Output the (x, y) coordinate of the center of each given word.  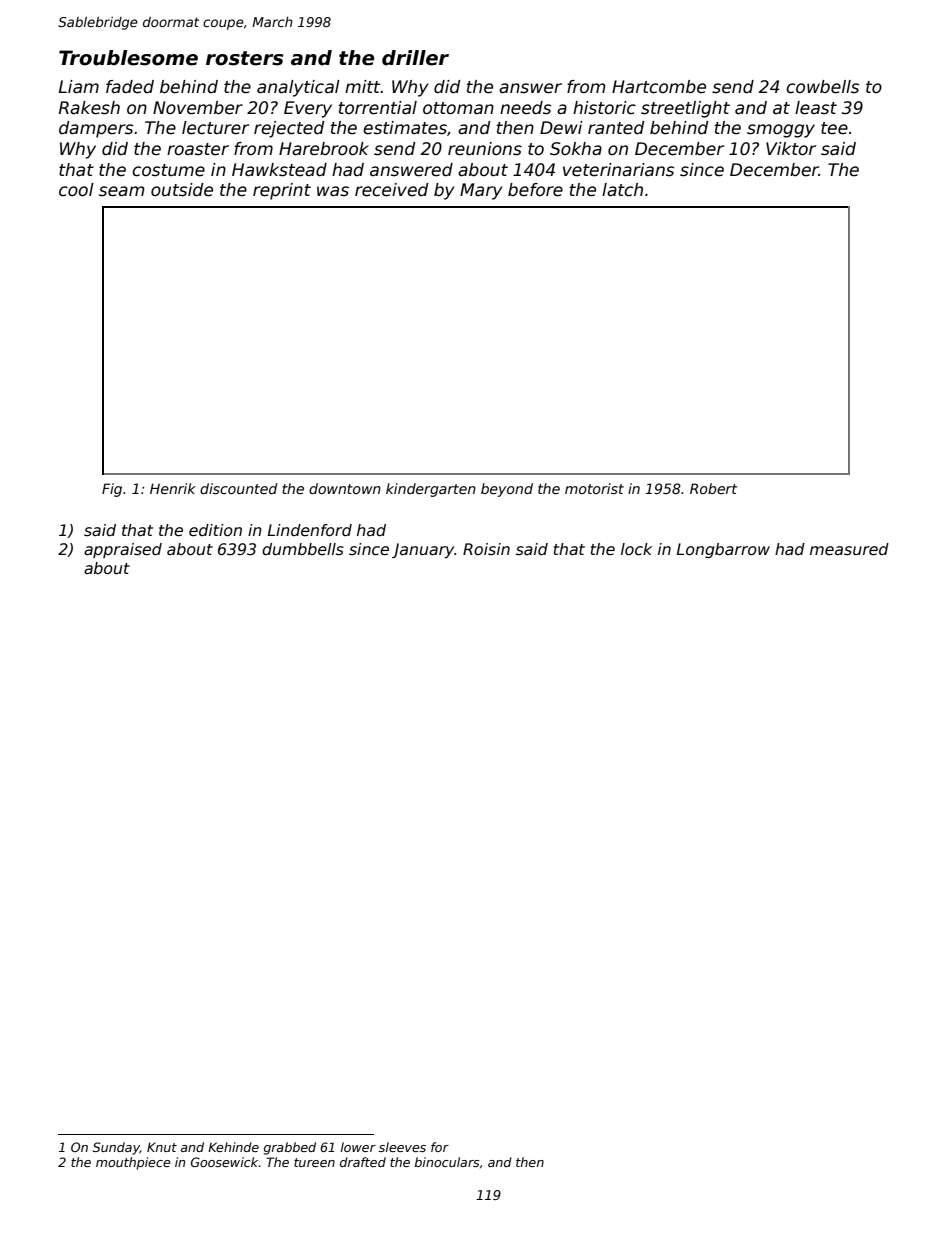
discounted (238, 488)
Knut (162, 1147)
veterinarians (618, 170)
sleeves (402, 1147)
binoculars (447, 1162)
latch (622, 190)
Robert (713, 488)
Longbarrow (723, 550)
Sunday (116, 1148)
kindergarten (431, 490)
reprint (282, 191)
